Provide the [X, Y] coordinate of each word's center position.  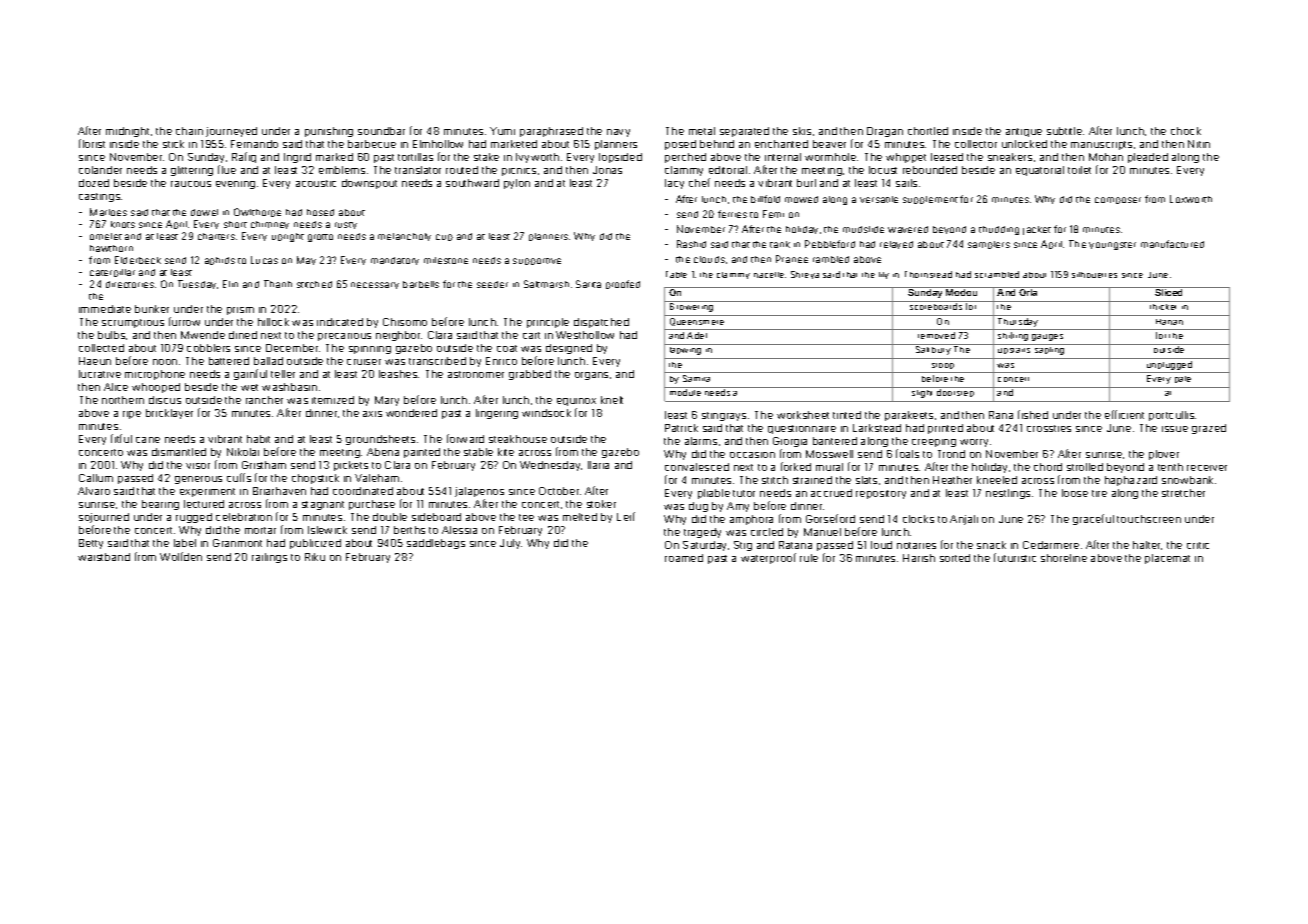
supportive [537, 261]
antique [1024, 132]
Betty [91, 544]
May [306, 260]
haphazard [1131, 481]
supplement [930, 200]
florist [92, 143]
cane [148, 440]
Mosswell [829, 454]
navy [618, 133]
